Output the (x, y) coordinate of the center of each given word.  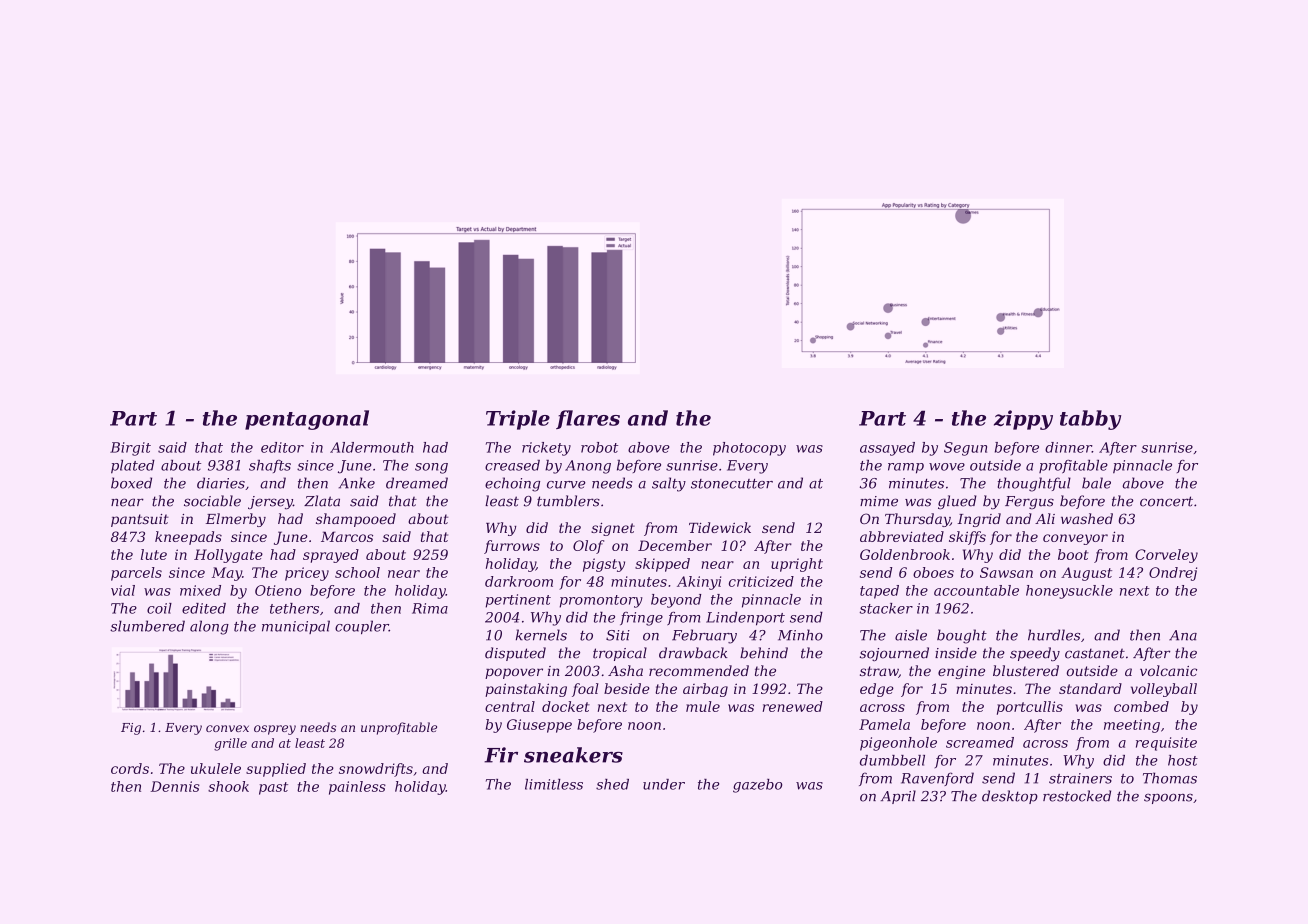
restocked (1077, 796)
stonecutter (732, 484)
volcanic (1168, 670)
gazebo (757, 786)
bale (1096, 483)
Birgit (130, 449)
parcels (136, 574)
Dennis (175, 786)
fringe (641, 619)
